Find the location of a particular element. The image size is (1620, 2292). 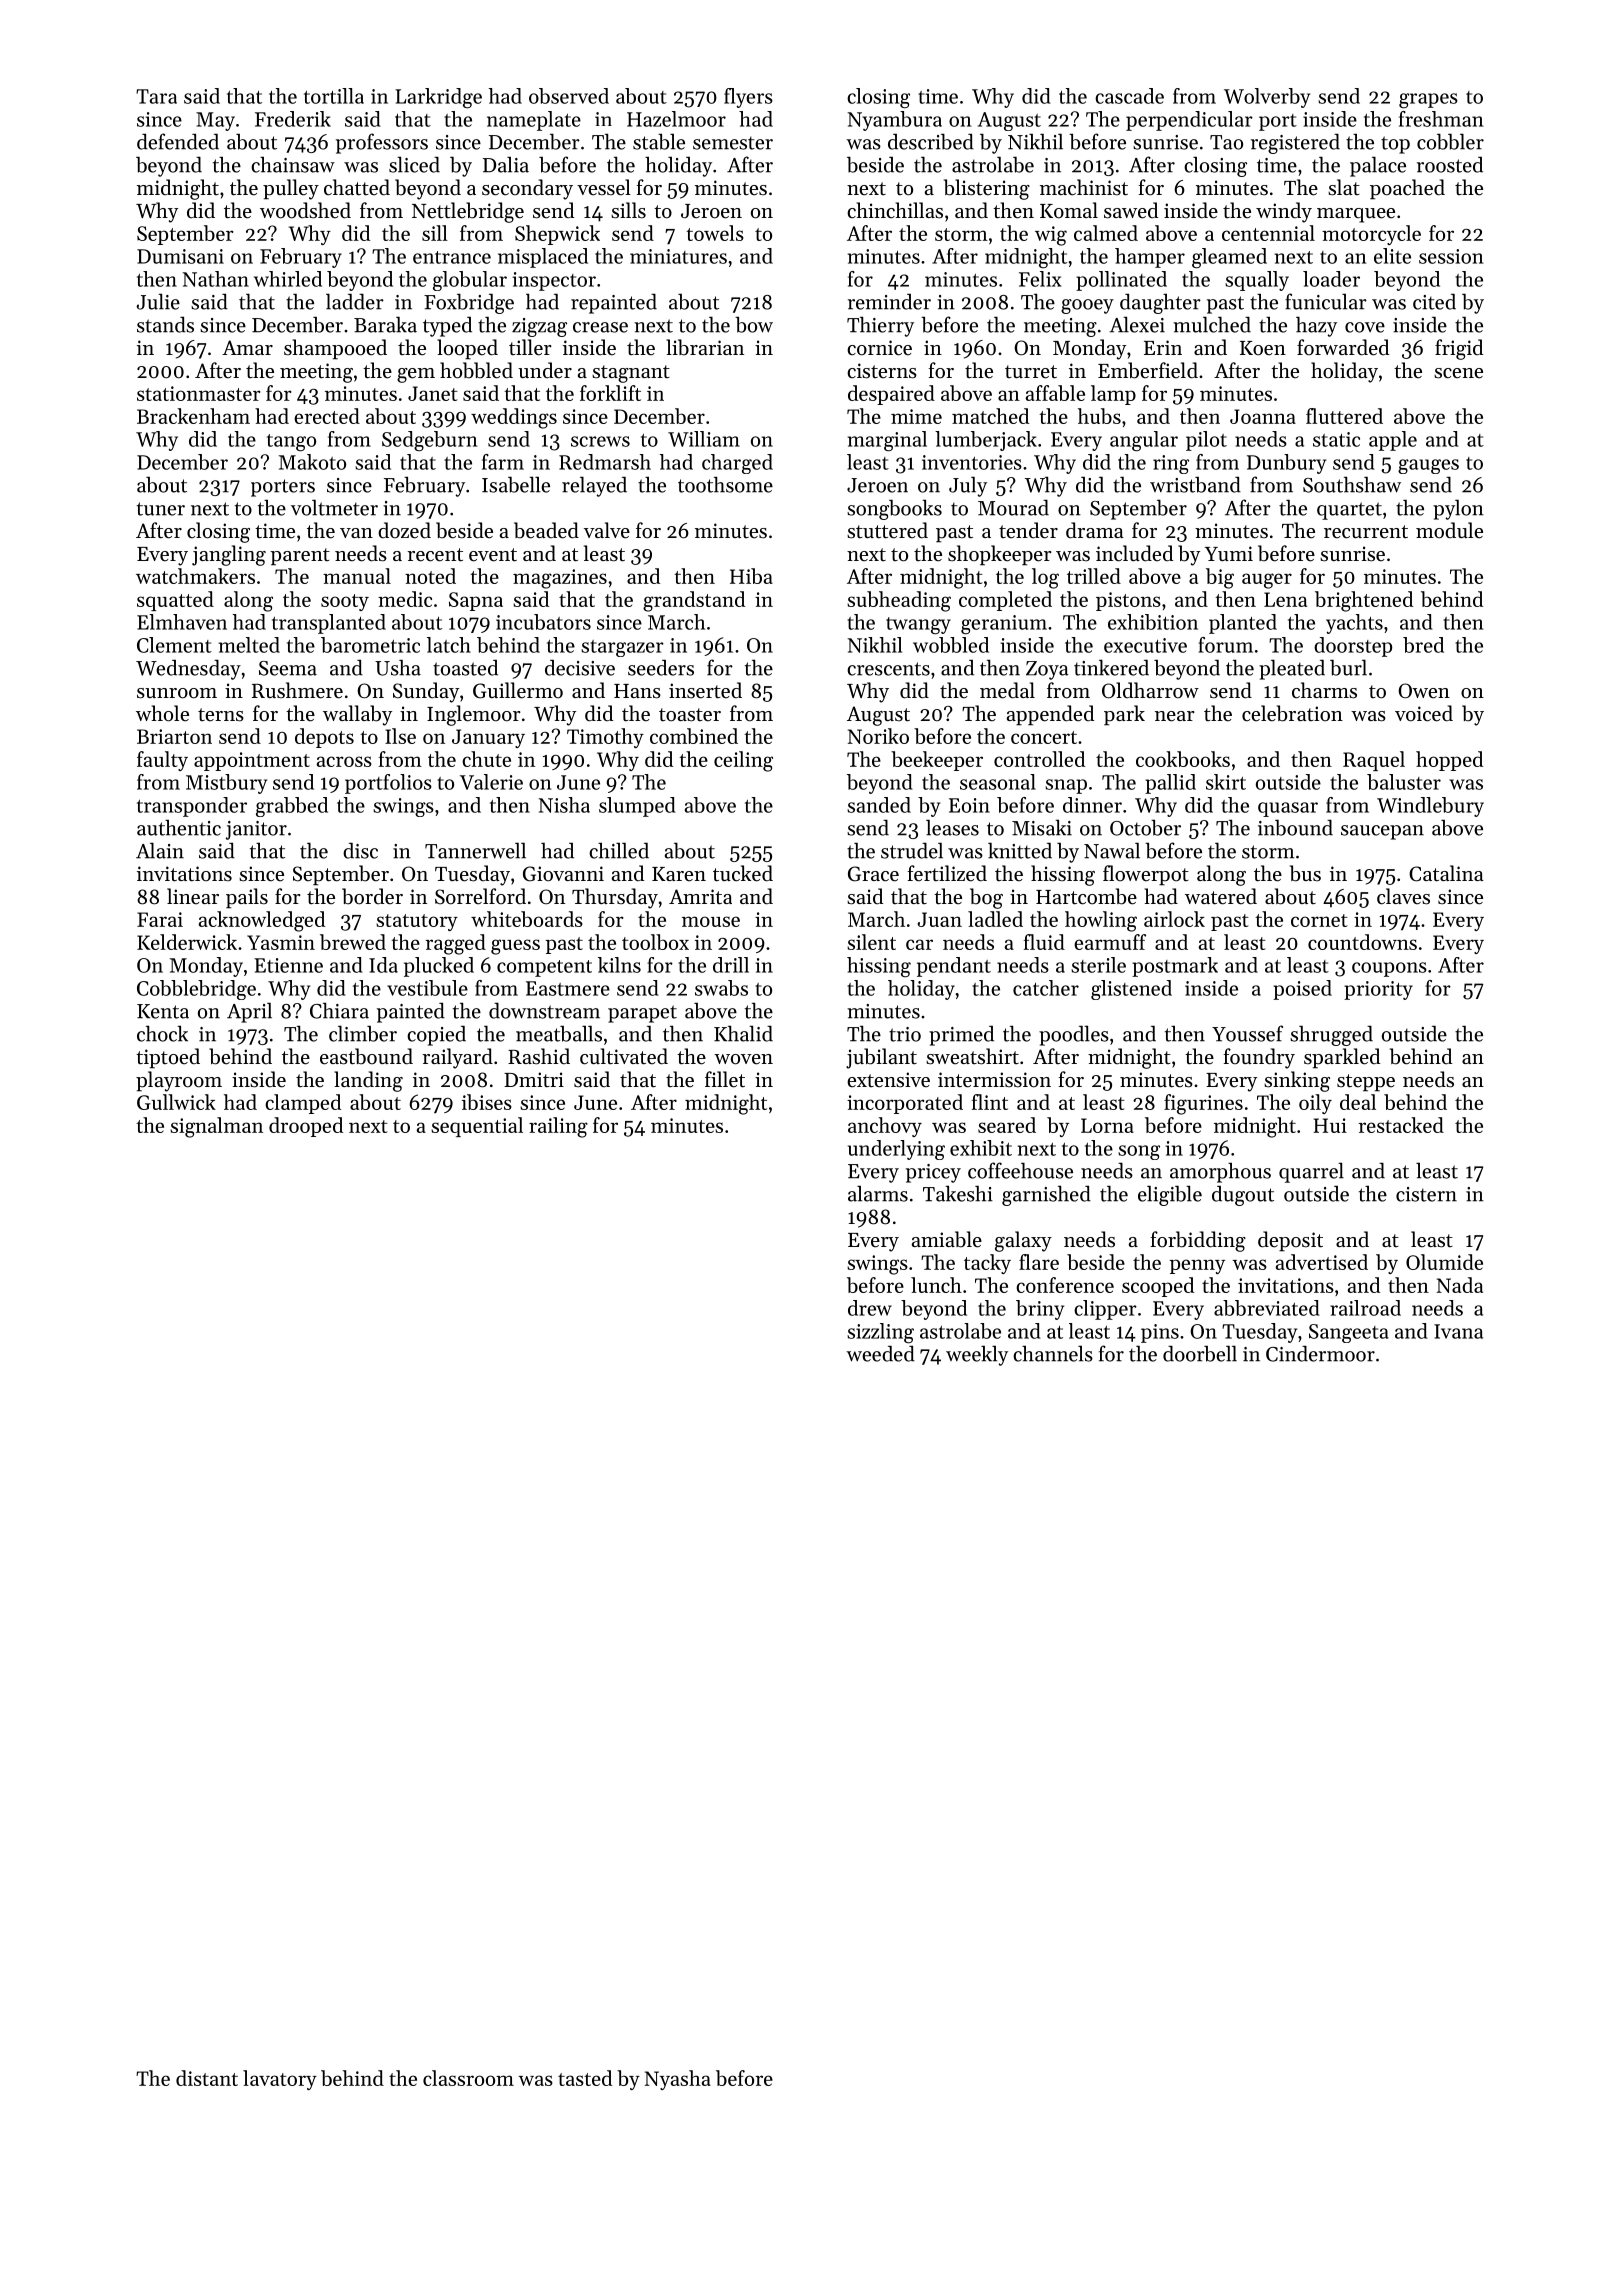

grapes is located at coordinates (1428, 101).
